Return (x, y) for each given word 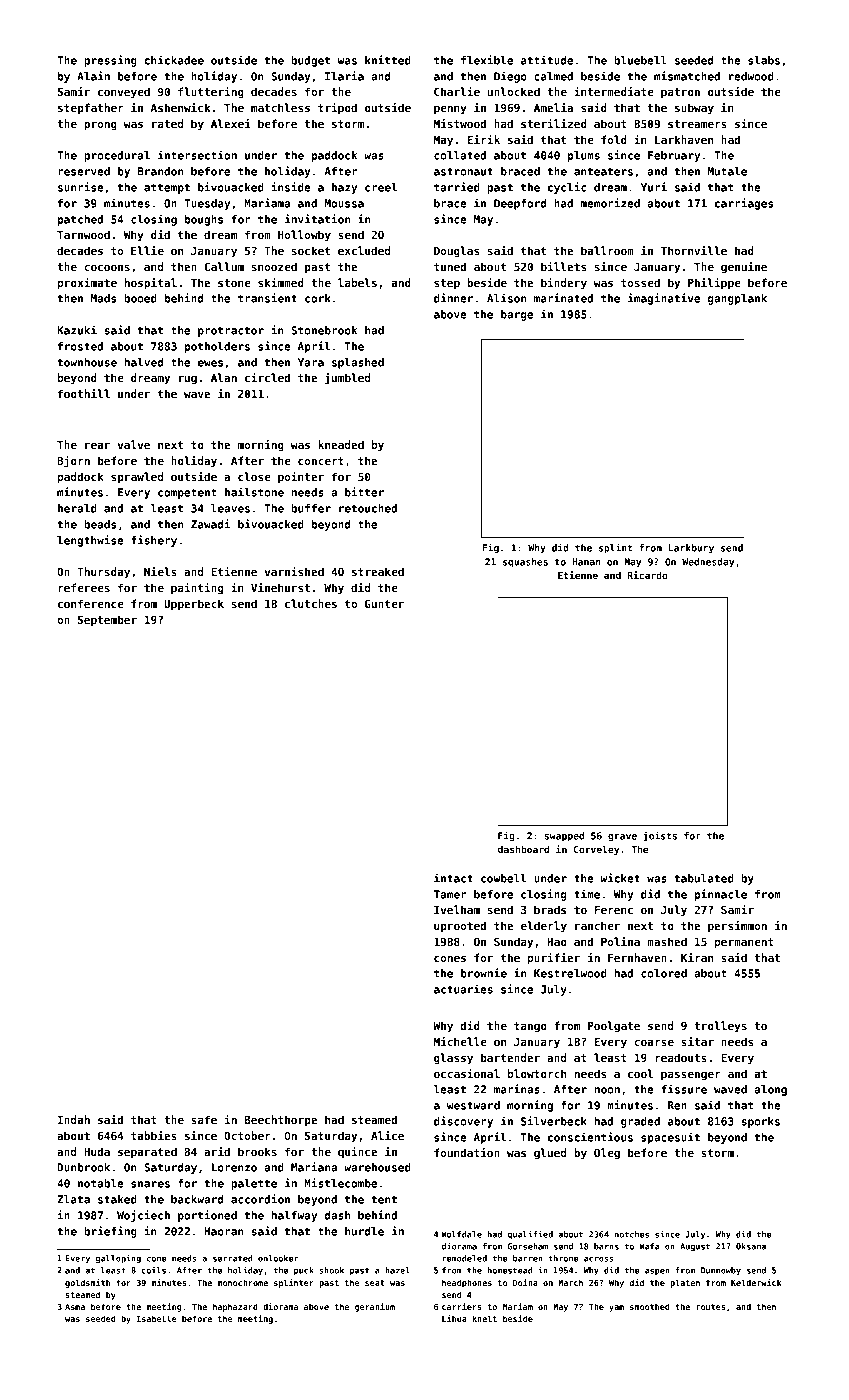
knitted (388, 60)
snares (150, 1184)
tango (530, 1027)
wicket (620, 878)
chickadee (174, 60)
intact (453, 878)
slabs (764, 60)
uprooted (460, 927)
